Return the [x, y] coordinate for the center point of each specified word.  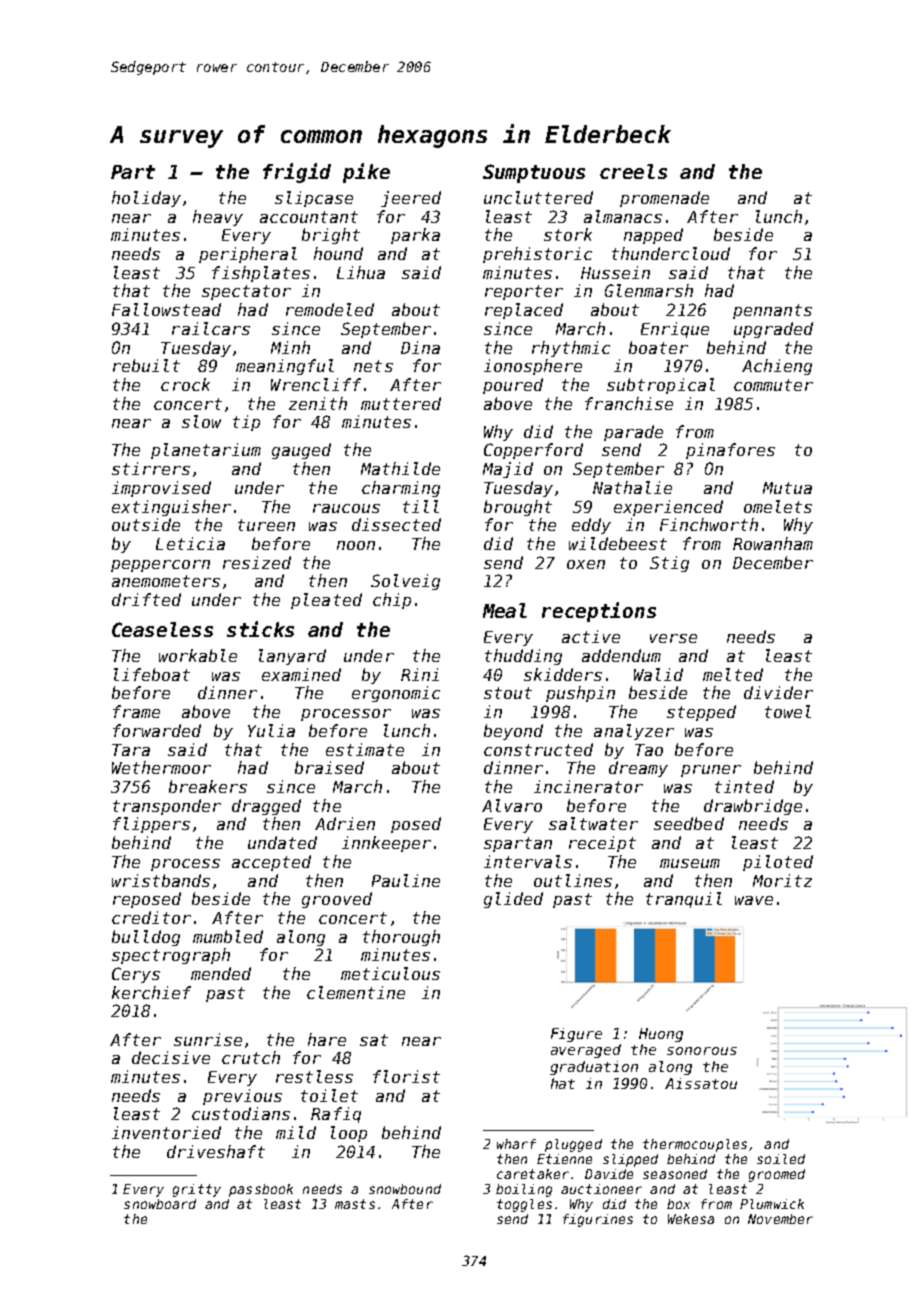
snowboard [160, 1204]
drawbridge [753, 807]
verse [673, 638]
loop [349, 1134]
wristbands [161, 880]
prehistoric [537, 255]
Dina [420, 347]
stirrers [151, 468]
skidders [563, 674]
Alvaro [512, 805]
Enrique [675, 330]
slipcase [314, 199]
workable [198, 655]
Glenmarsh [649, 290]
